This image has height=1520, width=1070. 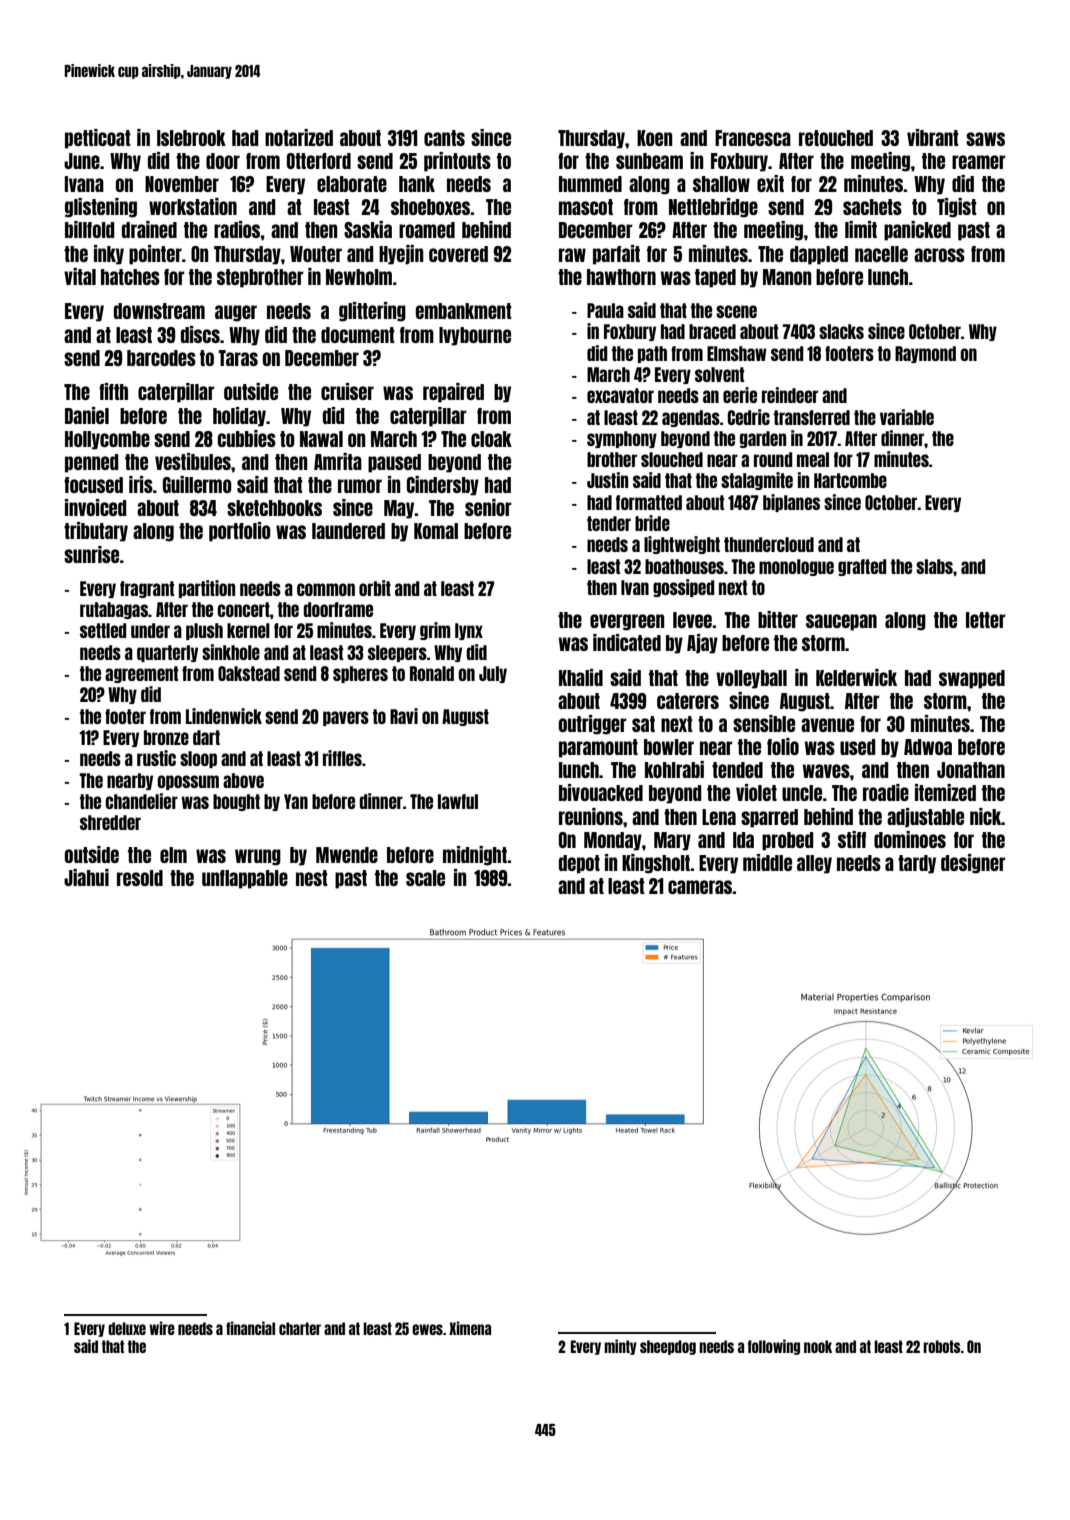 What do you see at coordinates (796, 567) in the image?
I see `monologue` at bounding box center [796, 567].
